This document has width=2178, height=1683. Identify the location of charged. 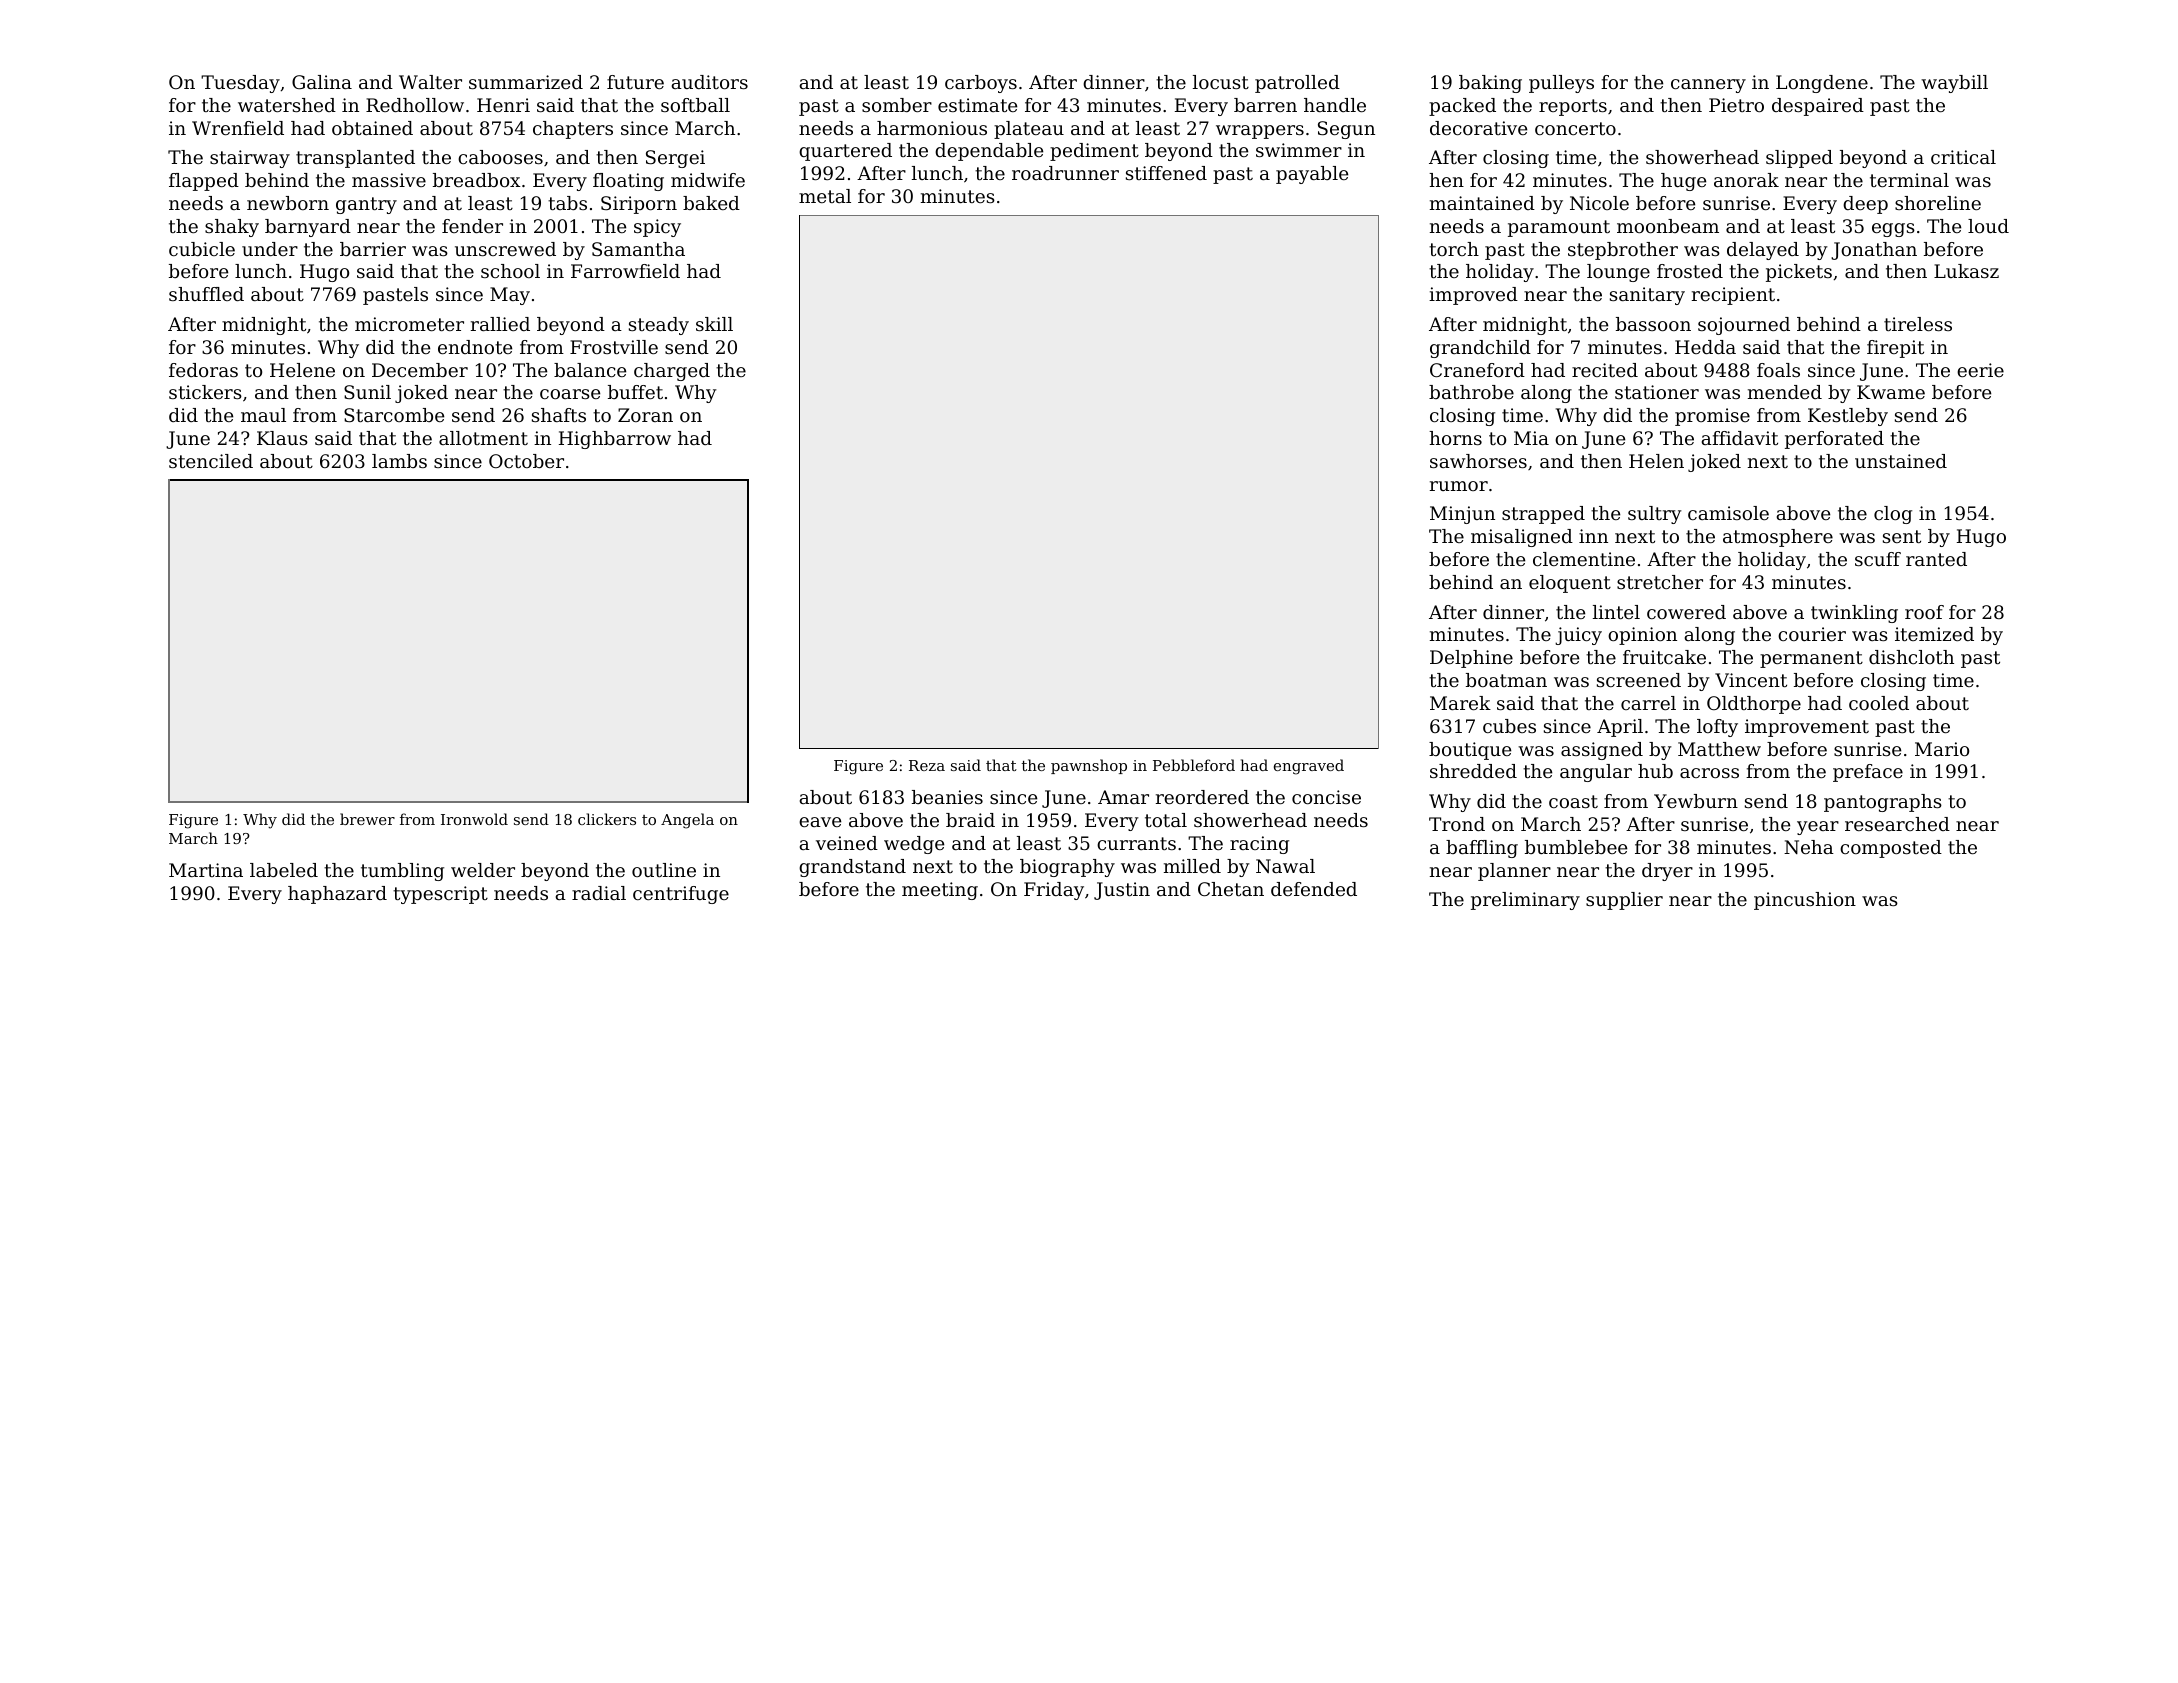
(672, 372).
